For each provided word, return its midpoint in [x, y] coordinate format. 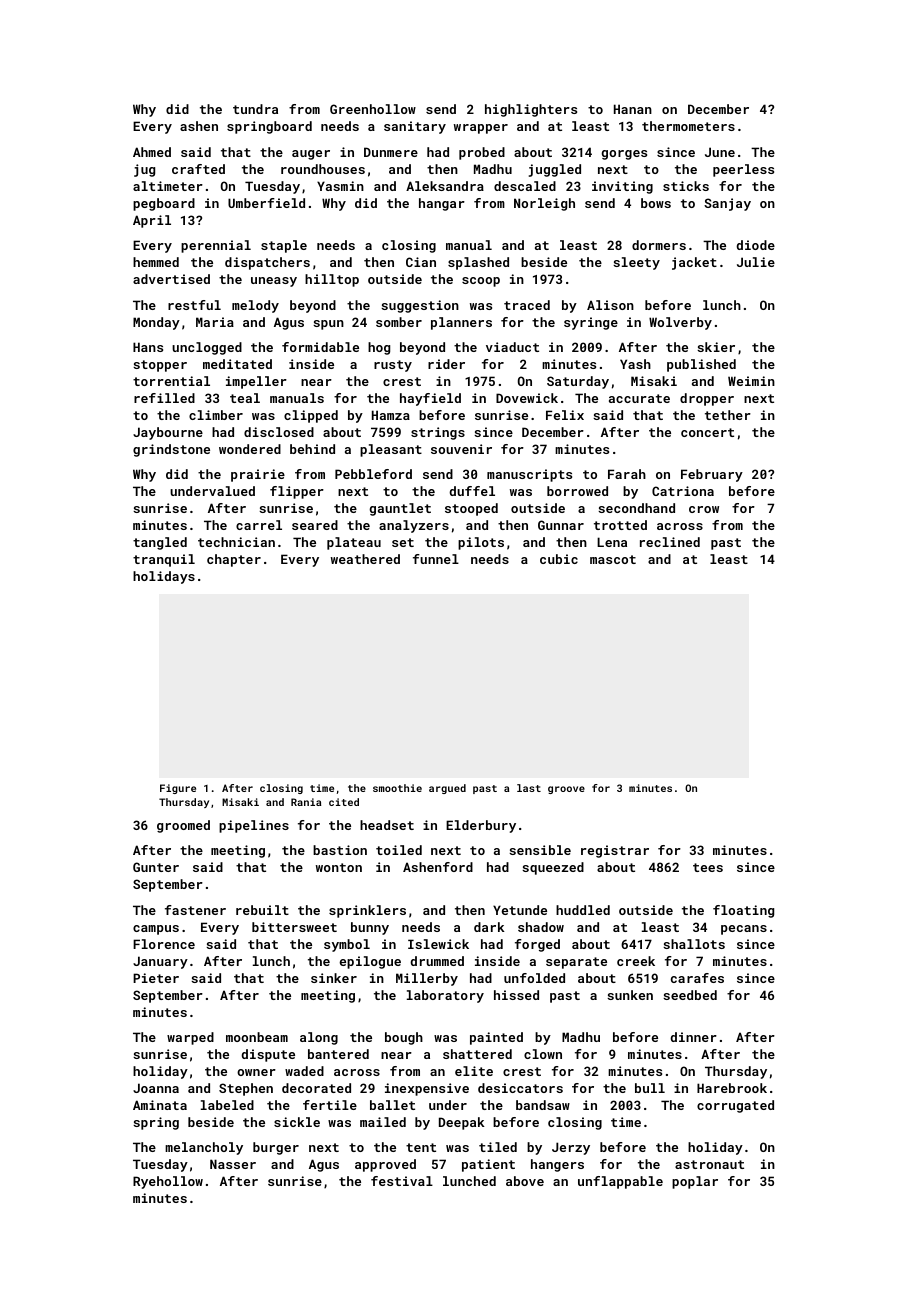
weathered [365, 559]
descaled [525, 186]
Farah [627, 474]
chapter [234, 560]
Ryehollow [168, 1182]
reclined [670, 542]
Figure [178, 789]
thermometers [688, 126]
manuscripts [529, 475]
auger [311, 155]
